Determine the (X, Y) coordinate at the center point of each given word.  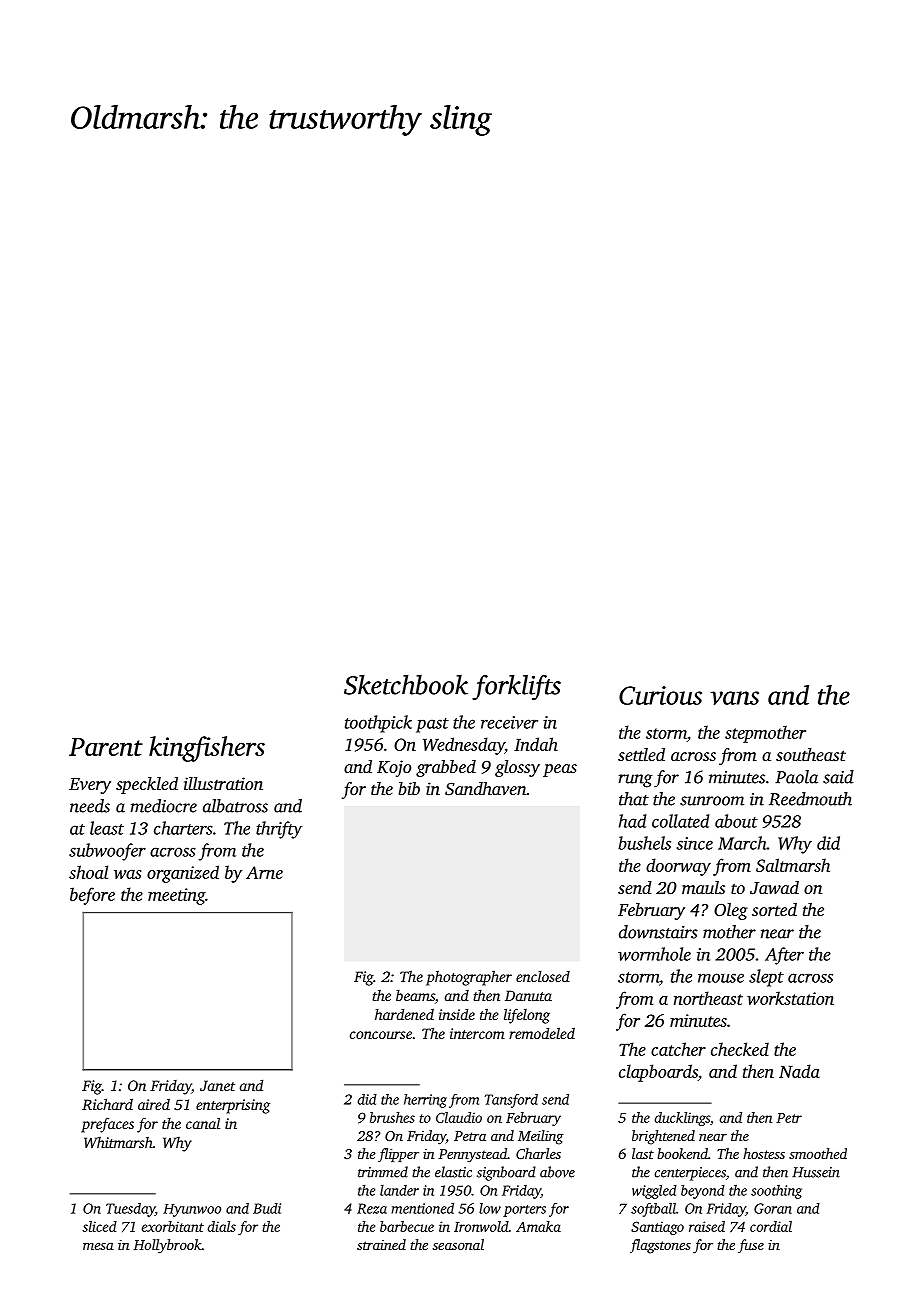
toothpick (378, 724)
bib (409, 788)
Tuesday (130, 1210)
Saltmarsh (793, 865)
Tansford (511, 1101)
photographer (469, 978)
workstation (790, 998)
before (92, 896)
